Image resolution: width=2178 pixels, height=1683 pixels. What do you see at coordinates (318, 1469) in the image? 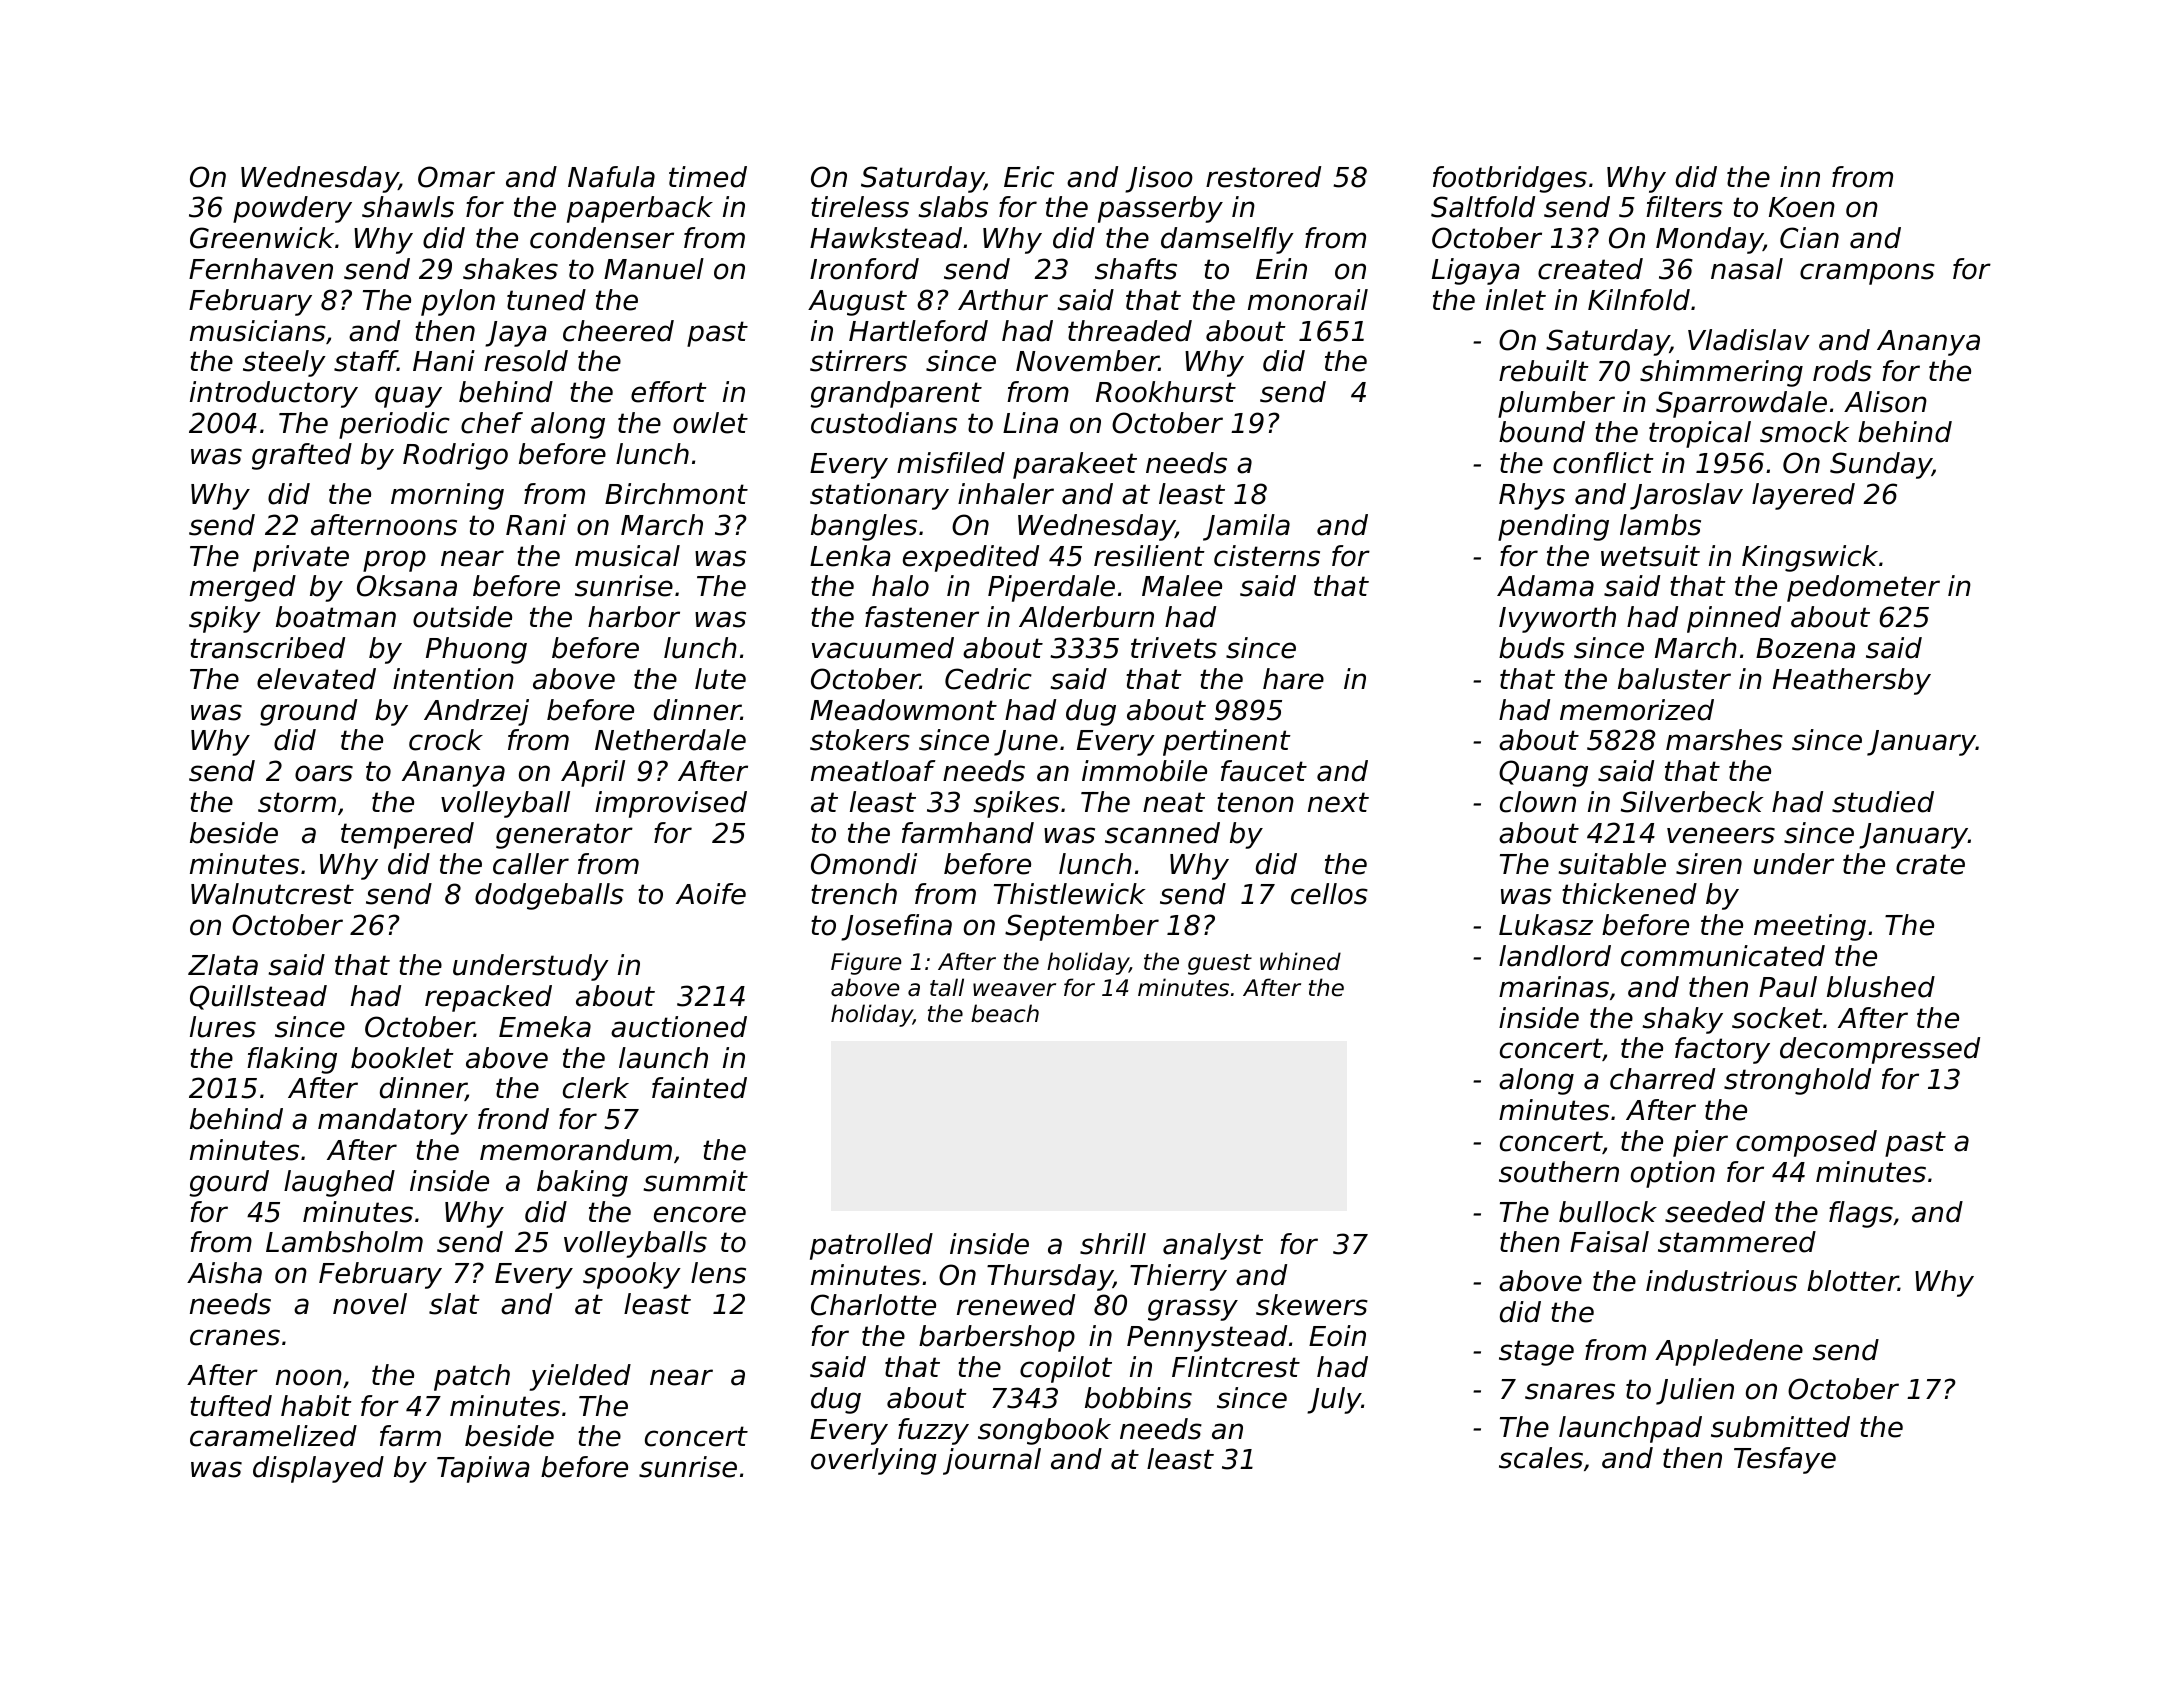
I see `displayed` at bounding box center [318, 1469].
